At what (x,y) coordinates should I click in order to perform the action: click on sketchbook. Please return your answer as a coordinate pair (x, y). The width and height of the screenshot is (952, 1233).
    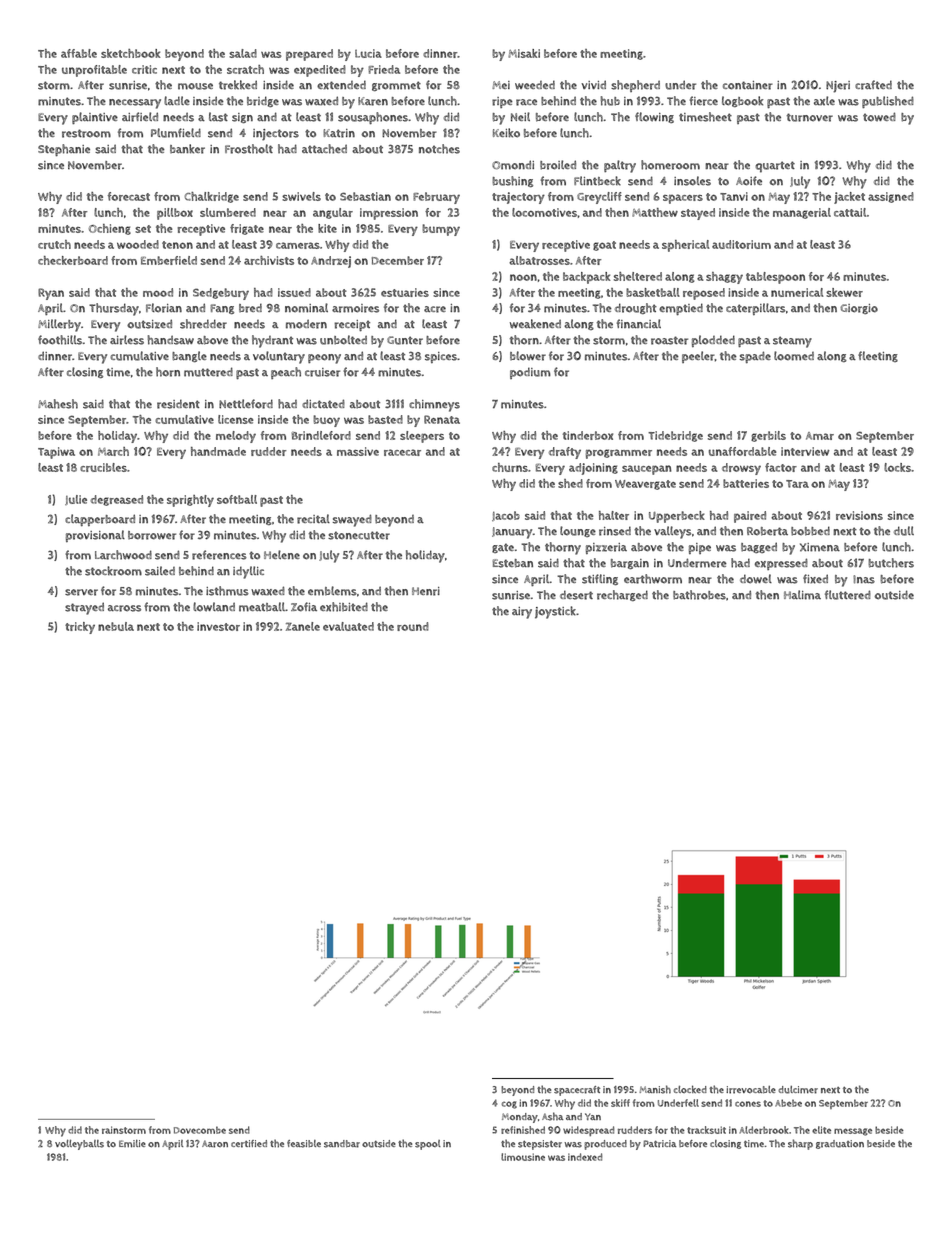
    Looking at the image, I should click on (130, 53).
